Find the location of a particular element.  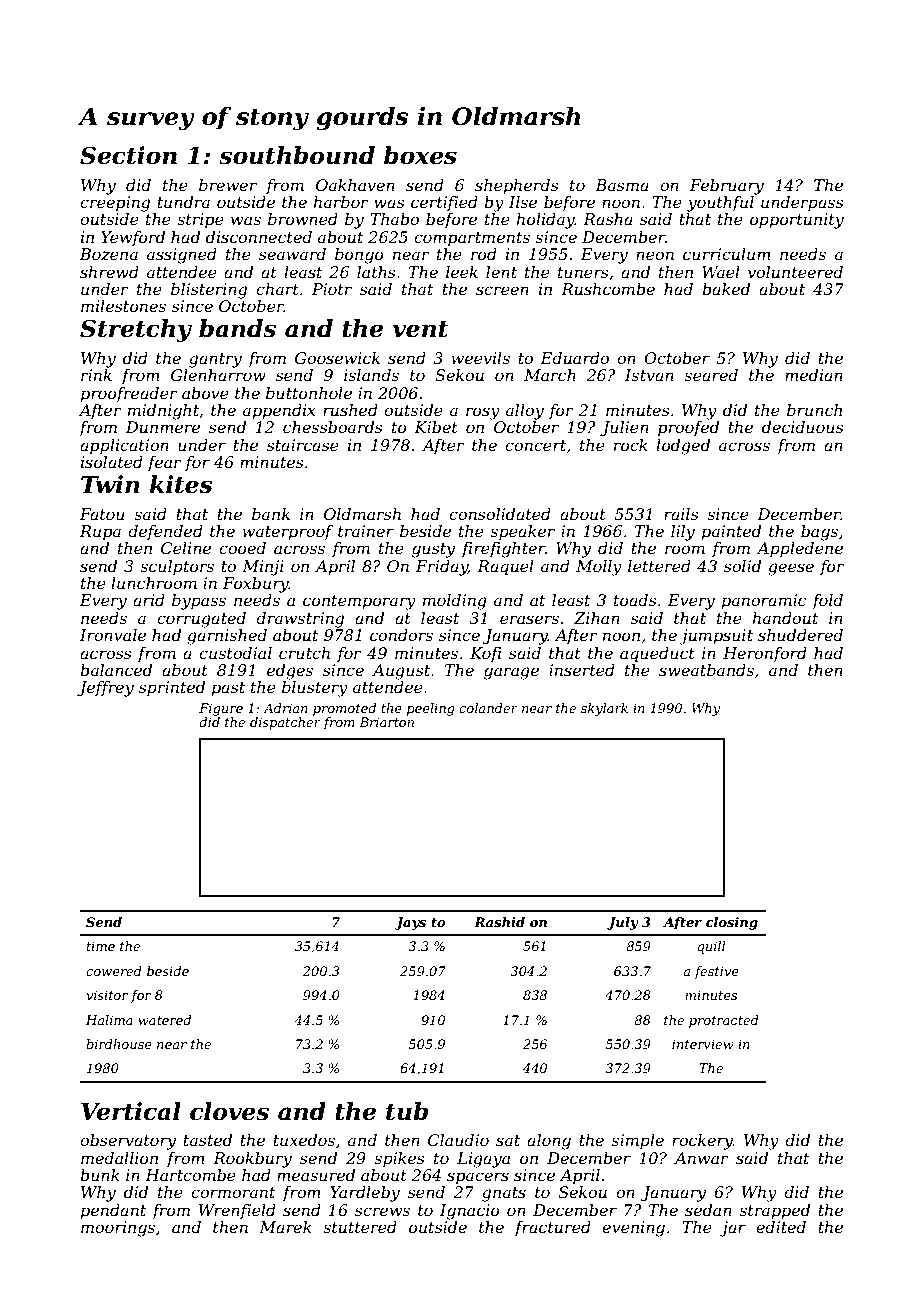

southbound is located at coordinates (297, 155).
